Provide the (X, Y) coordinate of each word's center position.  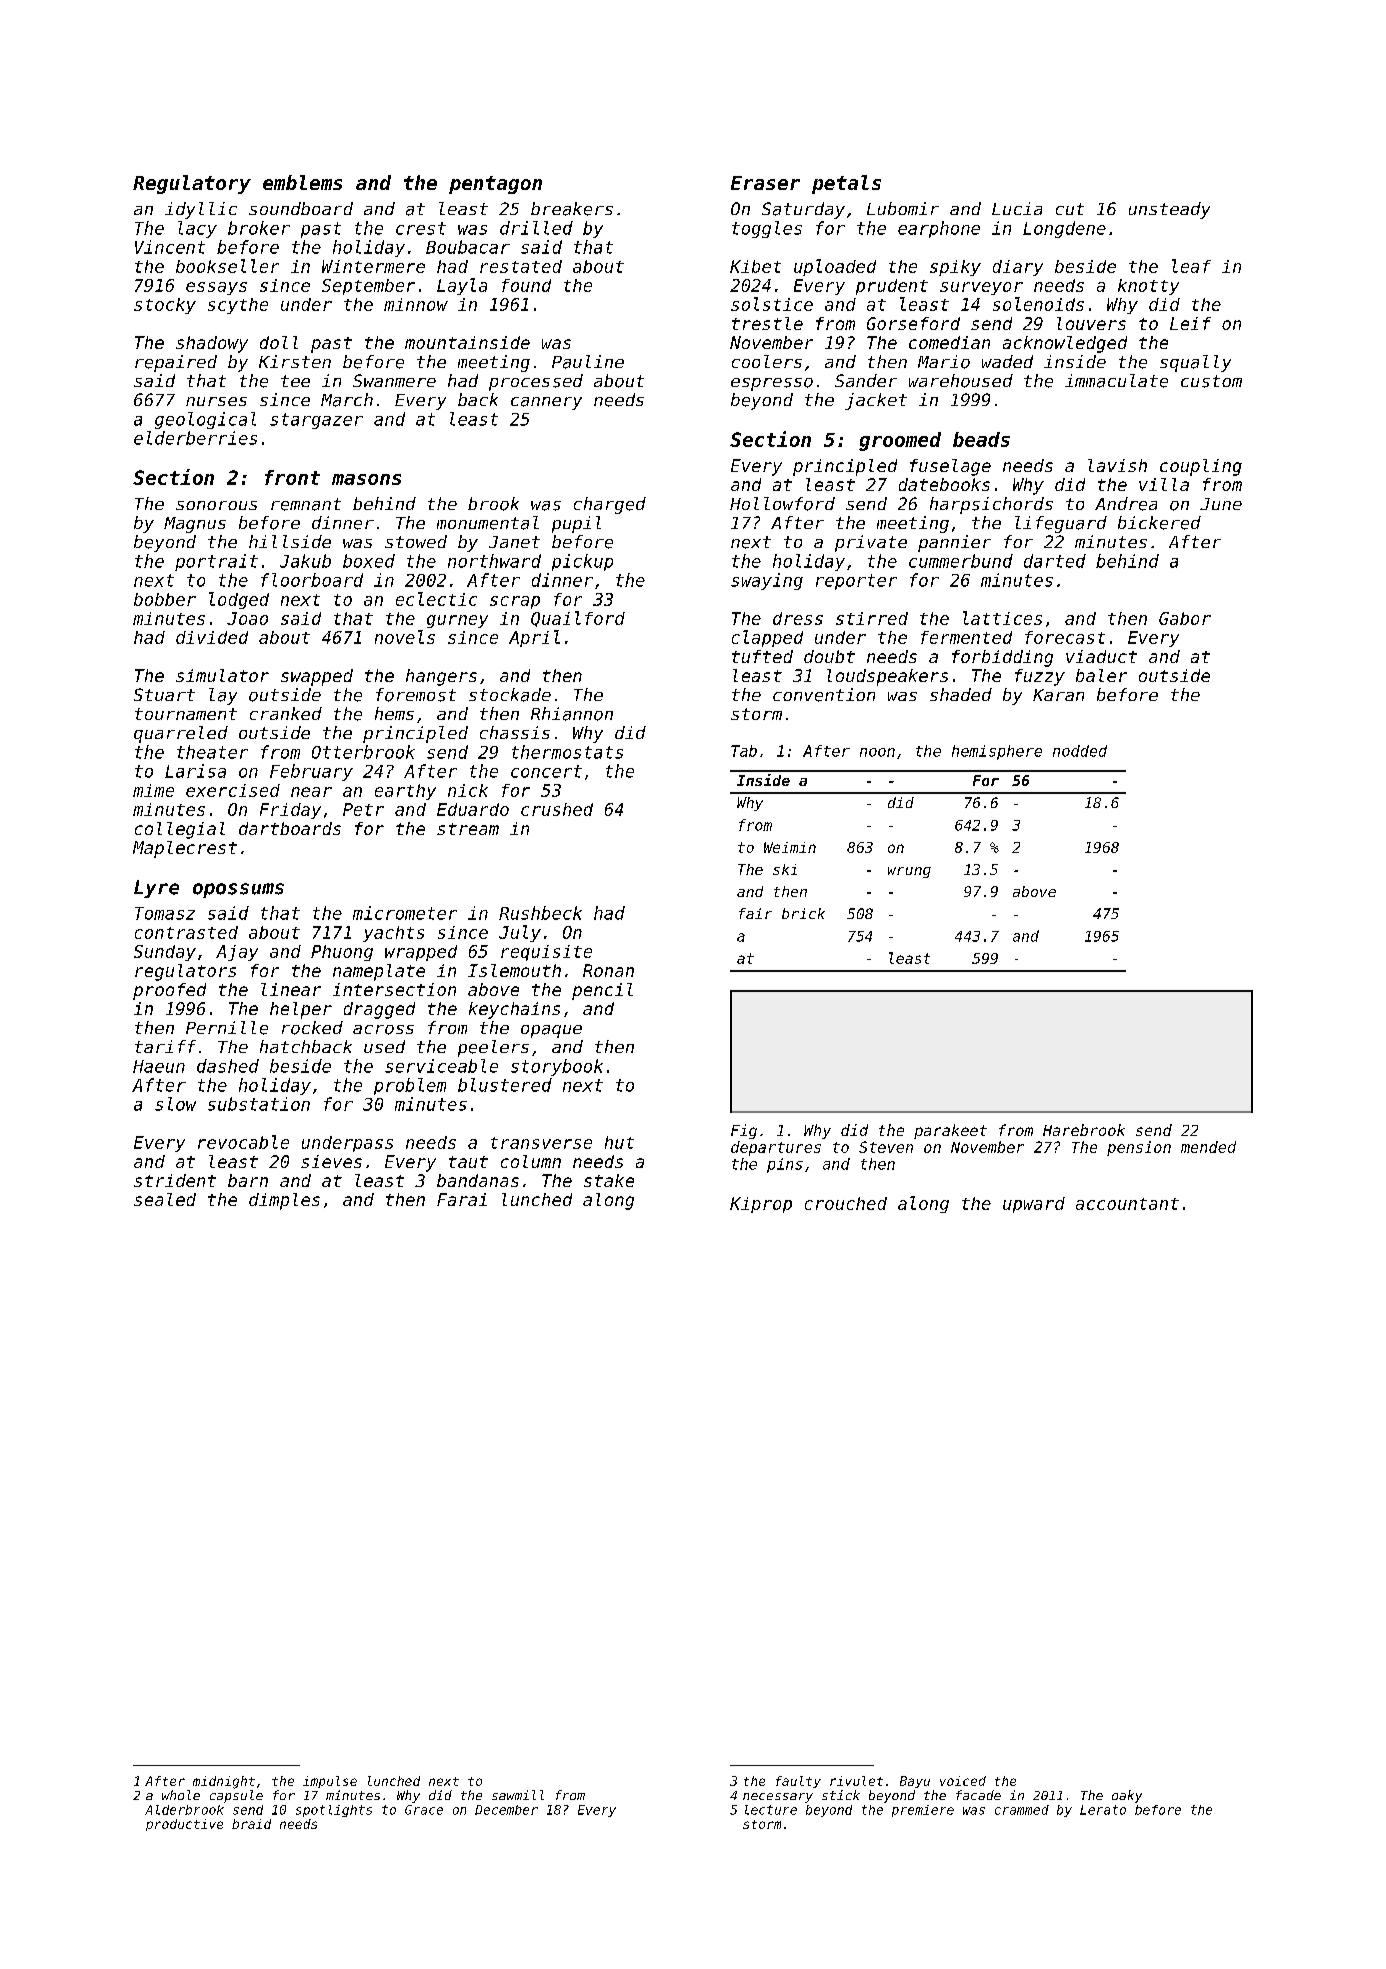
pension (1139, 1148)
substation (259, 1104)
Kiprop (761, 1205)
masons (366, 479)
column (531, 1161)
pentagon (495, 185)
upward (1034, 1205)
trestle (767, 323)
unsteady (1169, 210)
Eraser (765, 183)
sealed (165, 1199)
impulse (330, 1782)
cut (1070, 209)
